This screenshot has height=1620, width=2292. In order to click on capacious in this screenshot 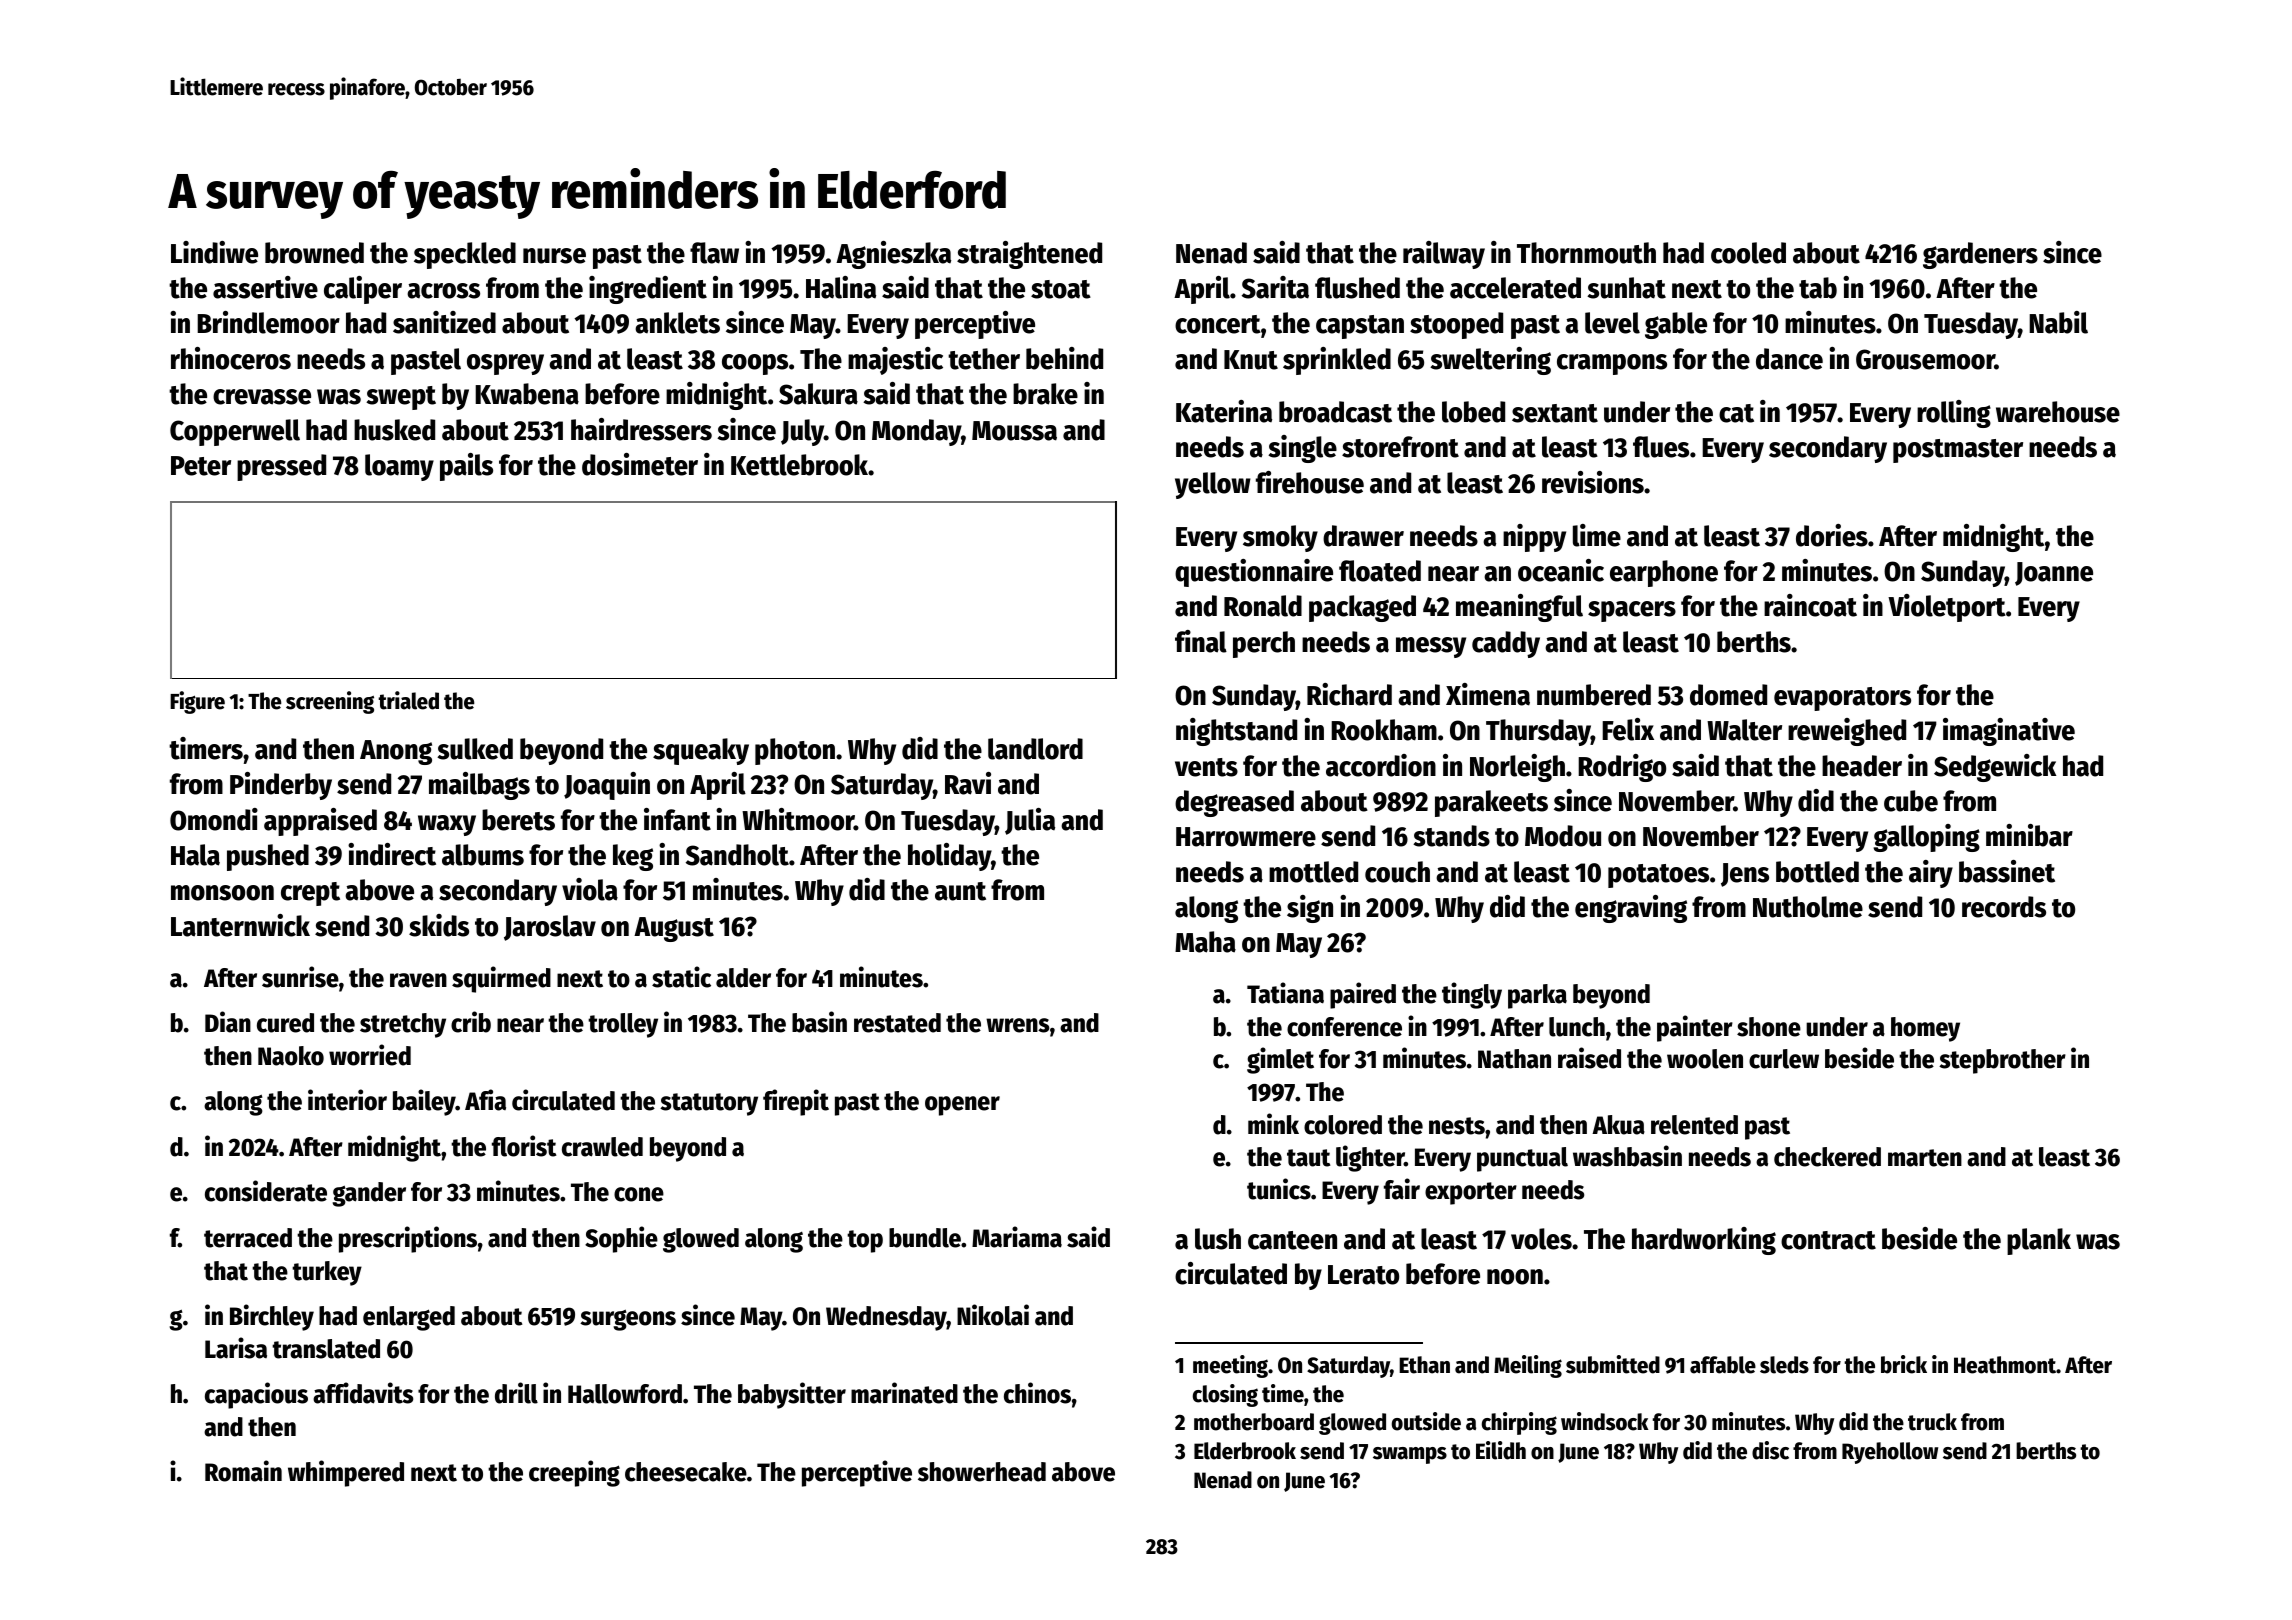, I will do `click(256, 1395)`.
